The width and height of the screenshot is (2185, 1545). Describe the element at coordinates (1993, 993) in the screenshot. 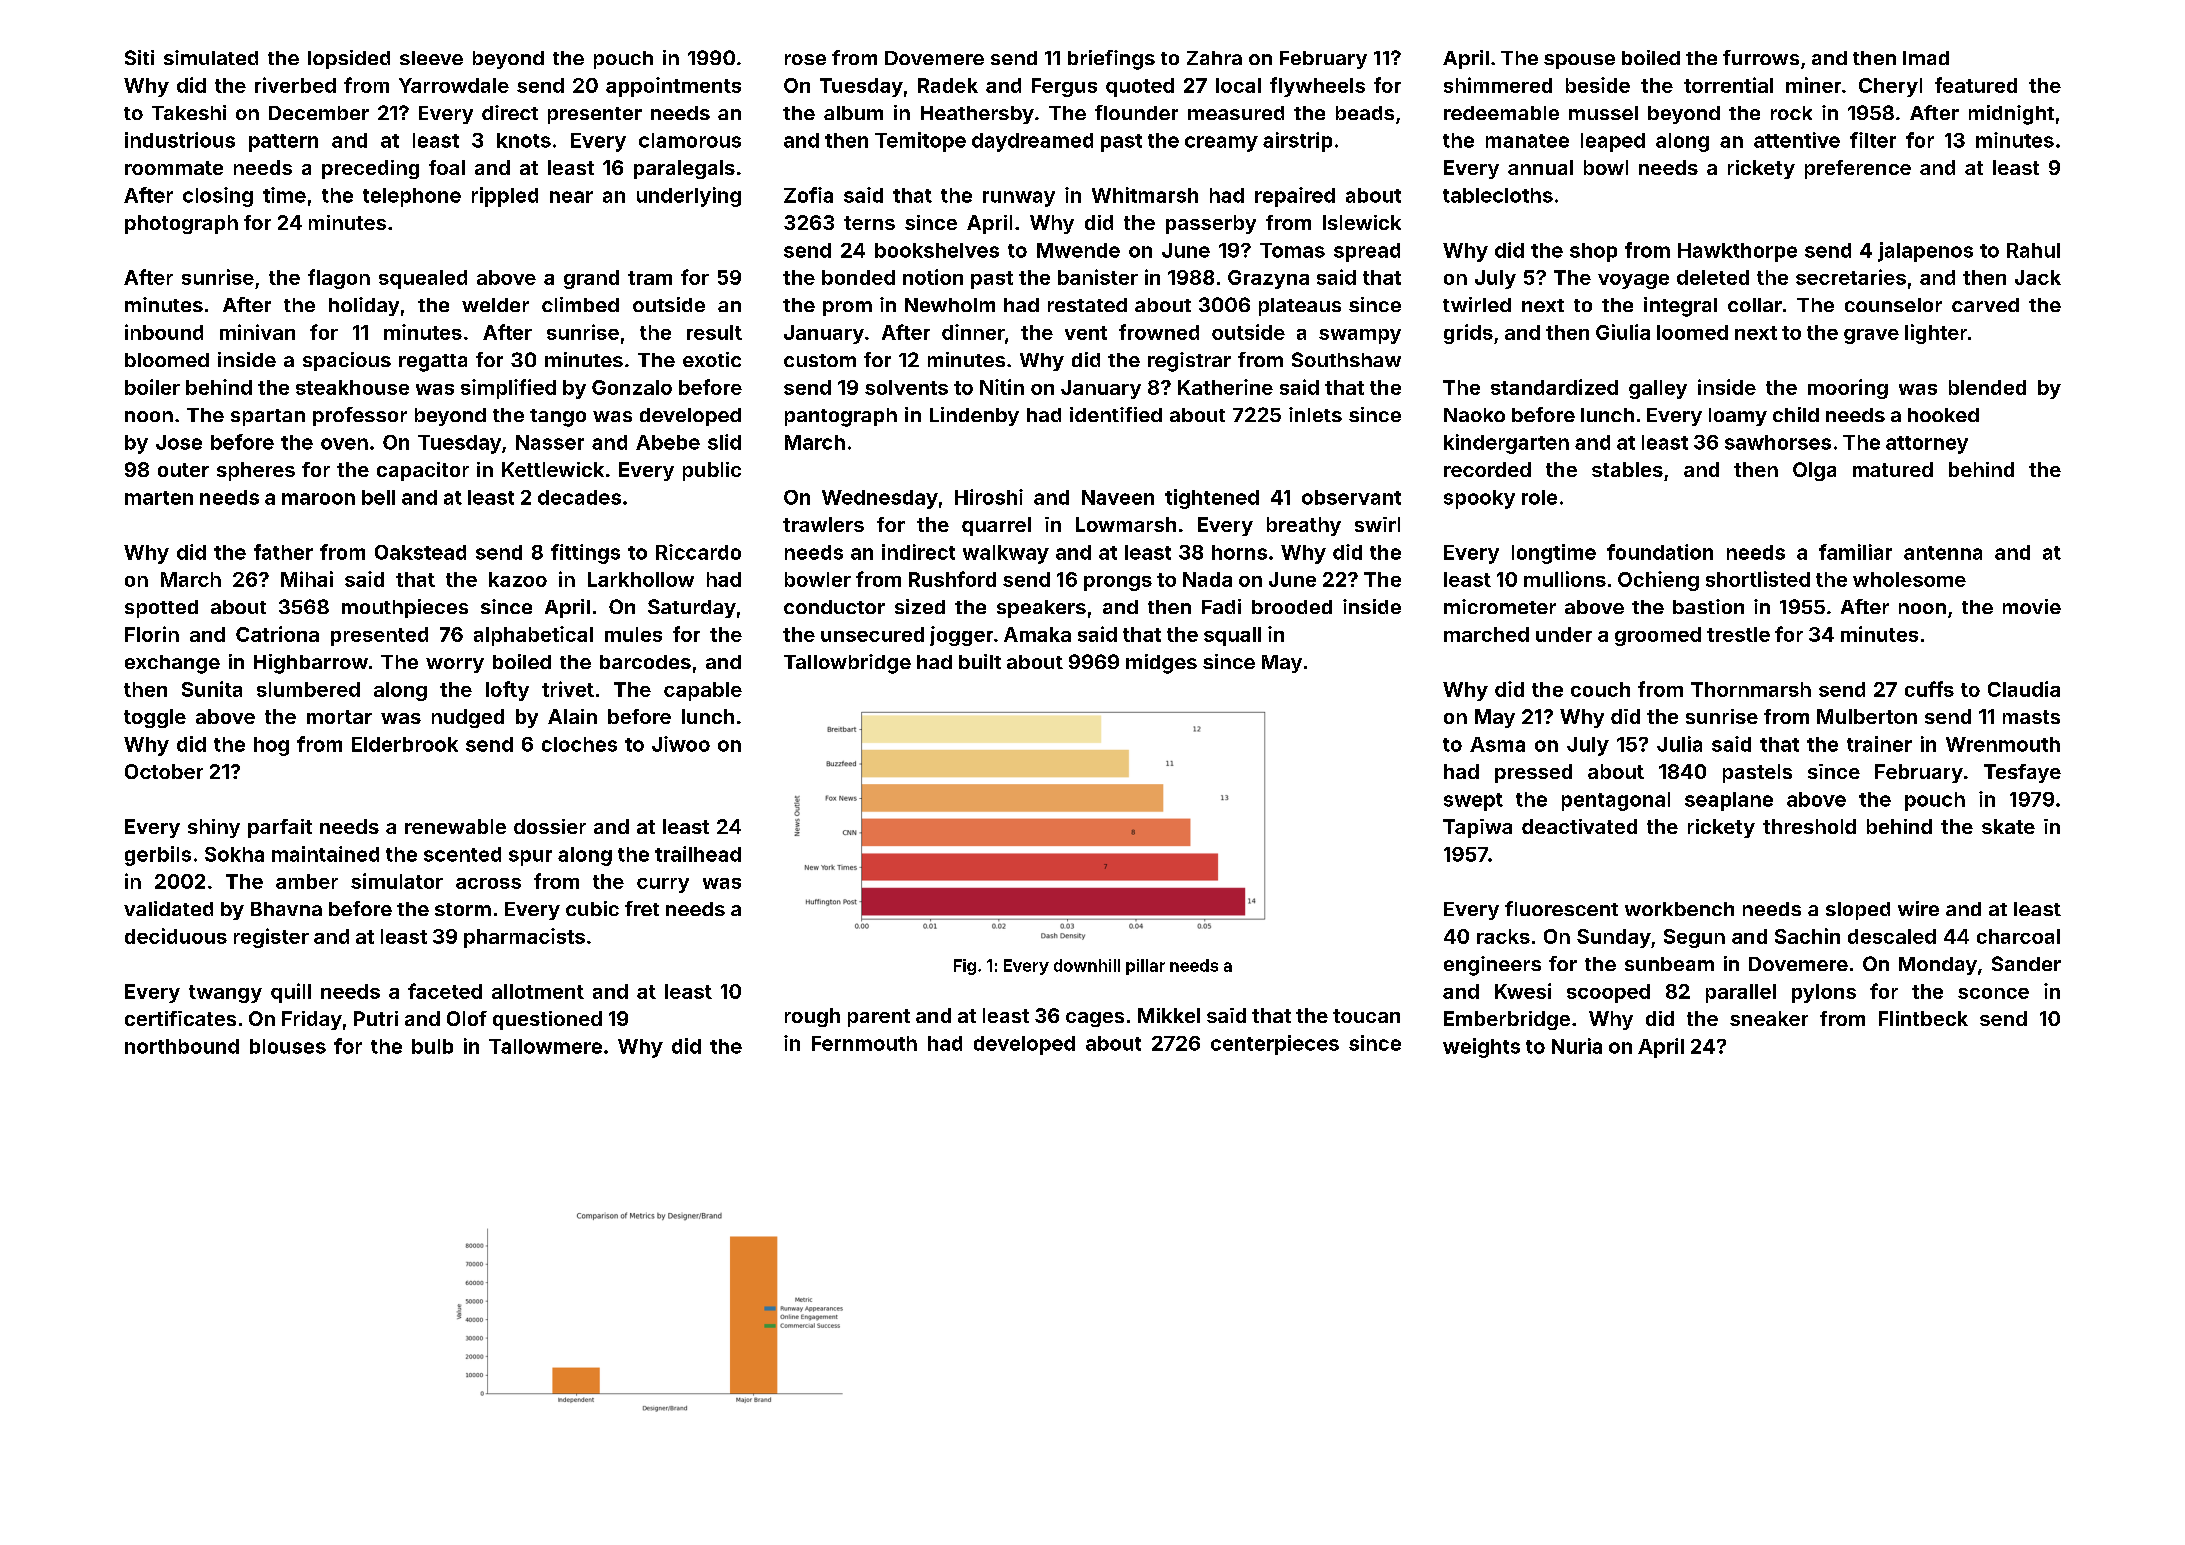

I see `sconce` at that location.
